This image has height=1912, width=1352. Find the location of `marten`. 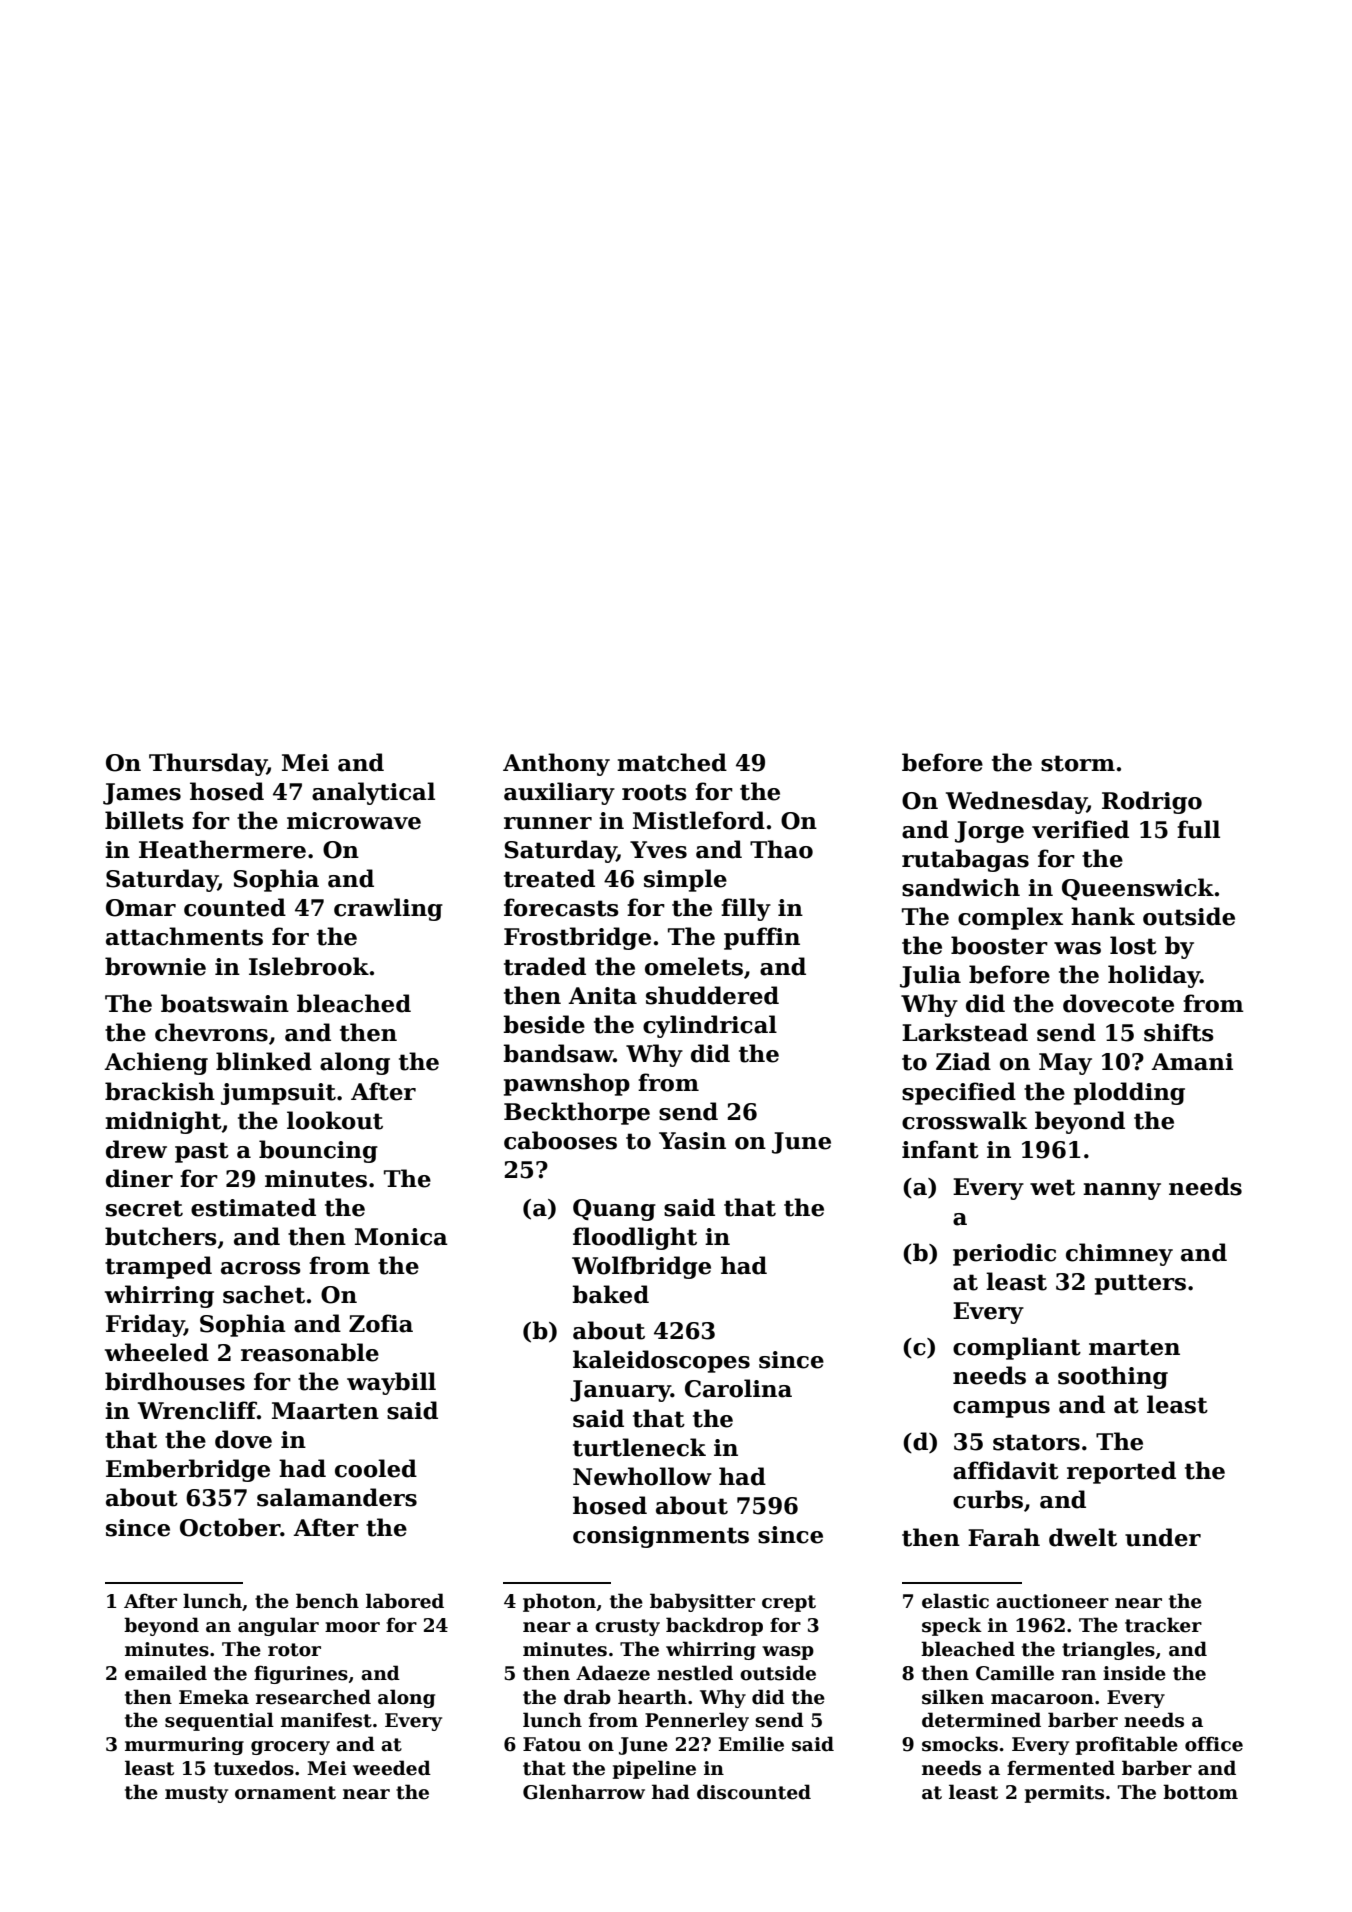

marten is located at coordinates (1134, 1347).
